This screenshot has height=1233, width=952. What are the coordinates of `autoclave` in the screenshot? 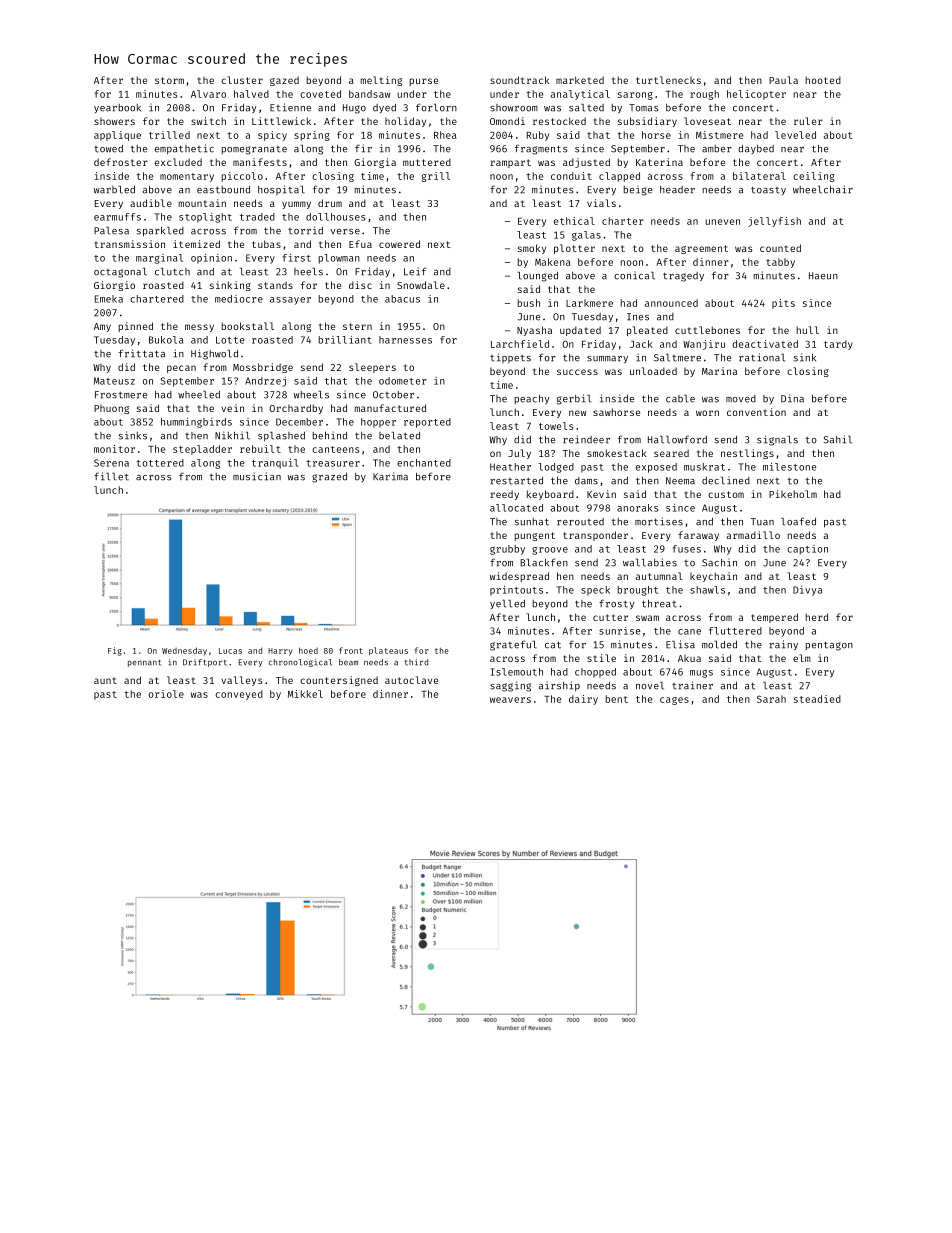 It's located at (411, 680).
